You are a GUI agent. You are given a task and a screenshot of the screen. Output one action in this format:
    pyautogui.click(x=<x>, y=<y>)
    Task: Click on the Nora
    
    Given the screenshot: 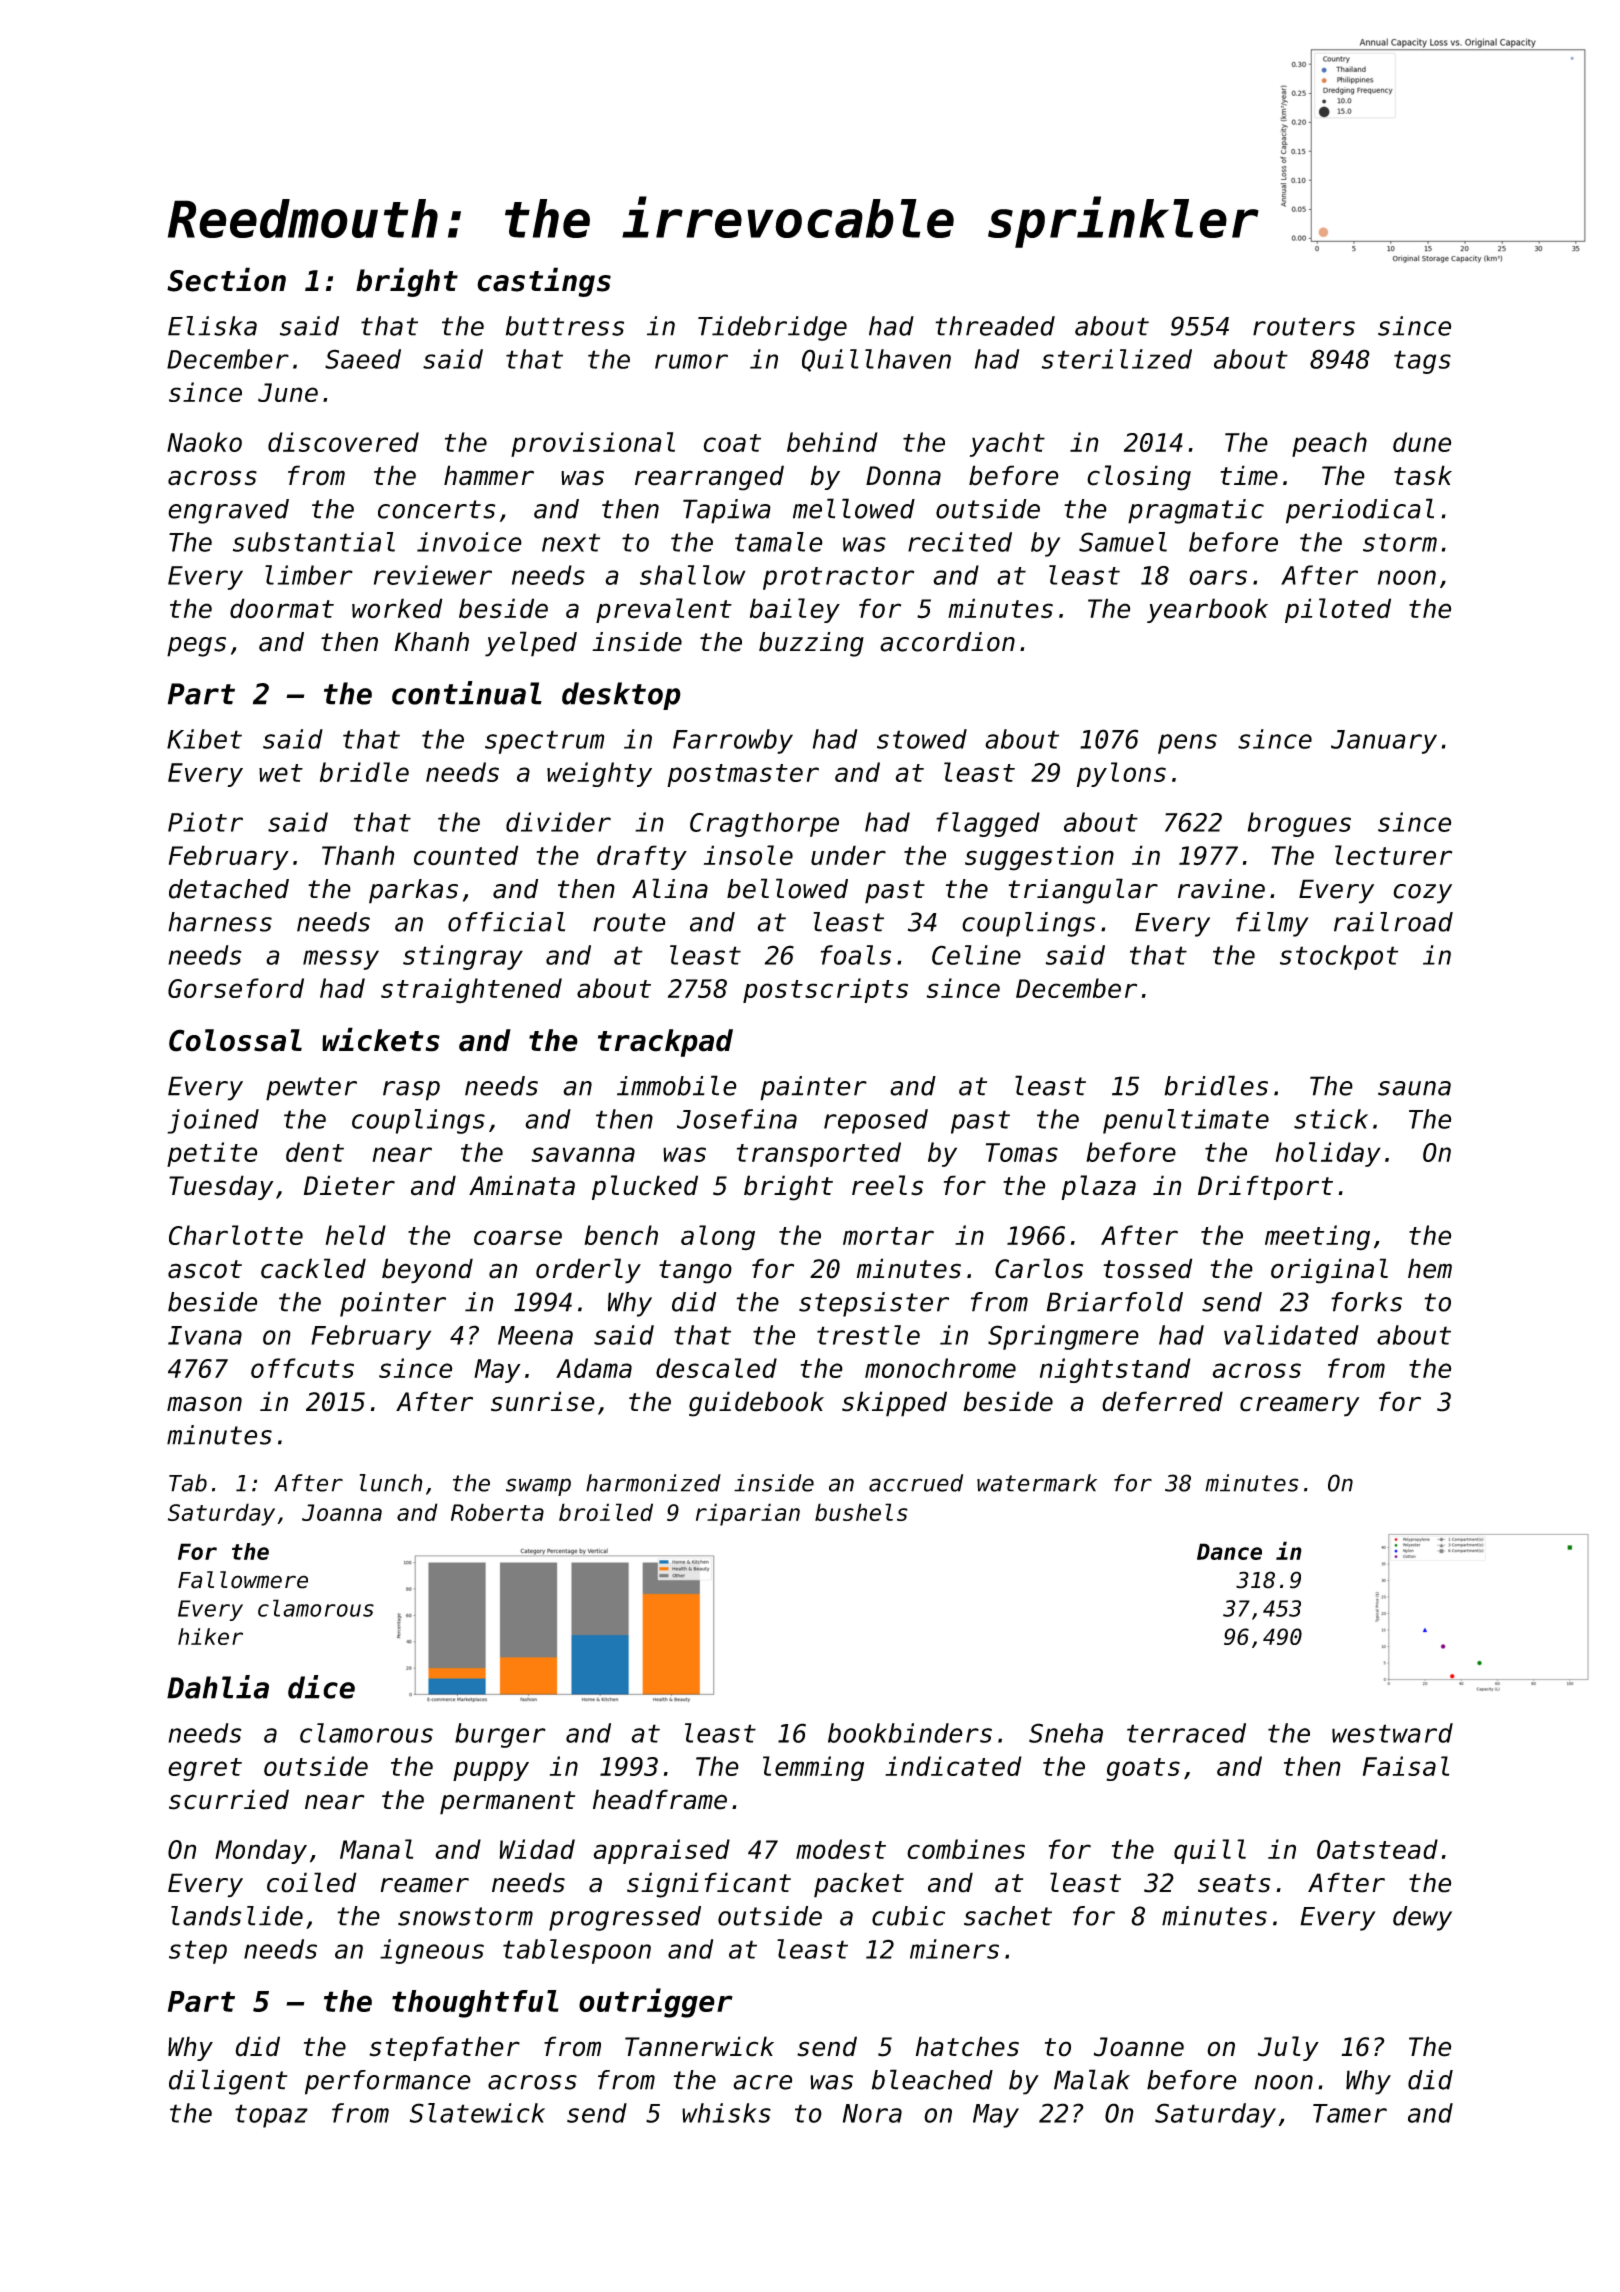 What is the action you would take?
    pyautogui.click(x=872, y=2113)
